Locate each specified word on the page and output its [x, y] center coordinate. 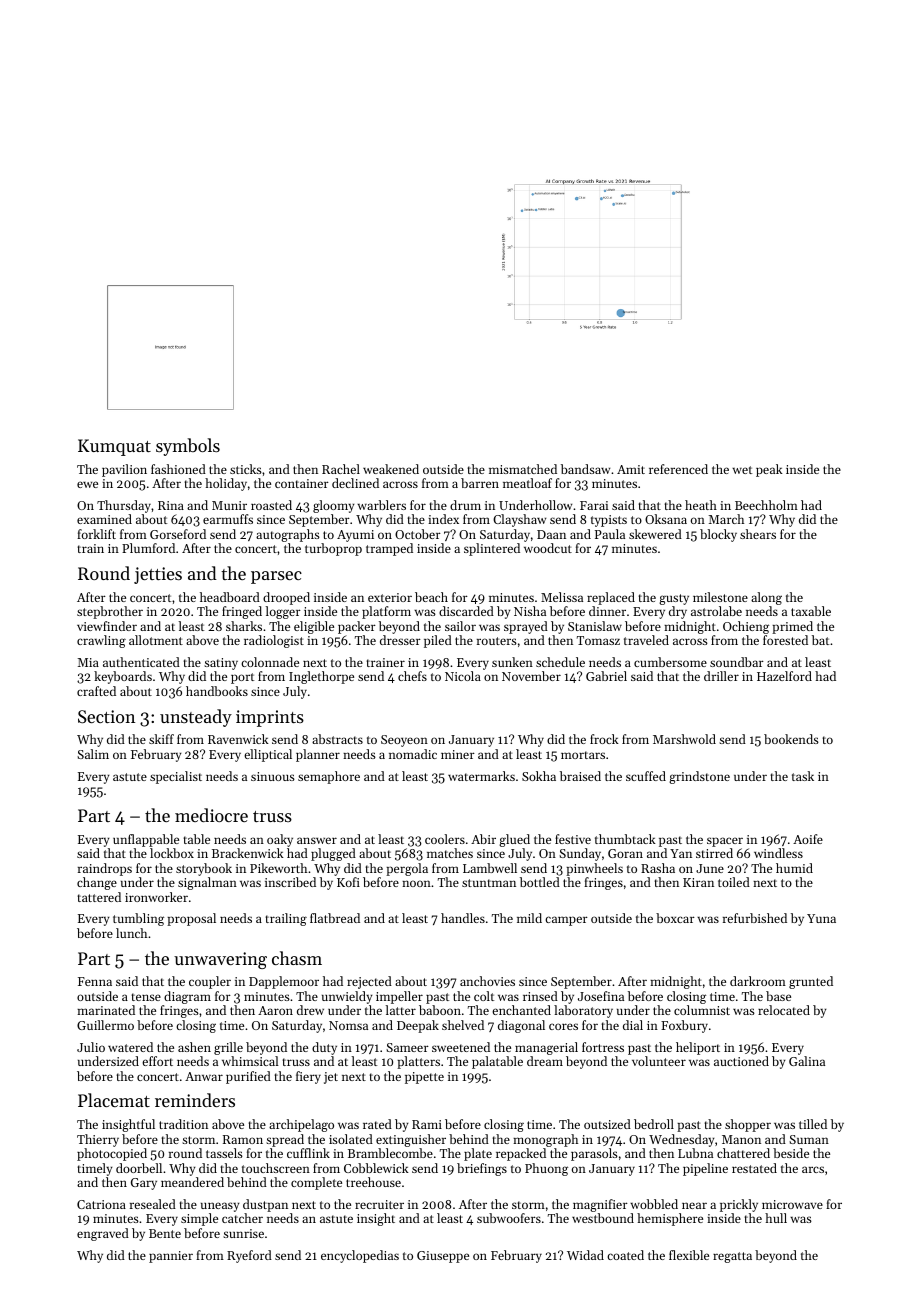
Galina [807, 1061]
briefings [482, 1169]
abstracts [337, 739]
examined [104, 519]
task [803, 776]
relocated [784, 1010]
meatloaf [527, 483]
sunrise [243, 1233]
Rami [427, 1124]
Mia [88, 662]
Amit [631, 469]
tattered [99, 897]
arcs [813, 1169]
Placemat [114, 1100]
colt [484, 996]
